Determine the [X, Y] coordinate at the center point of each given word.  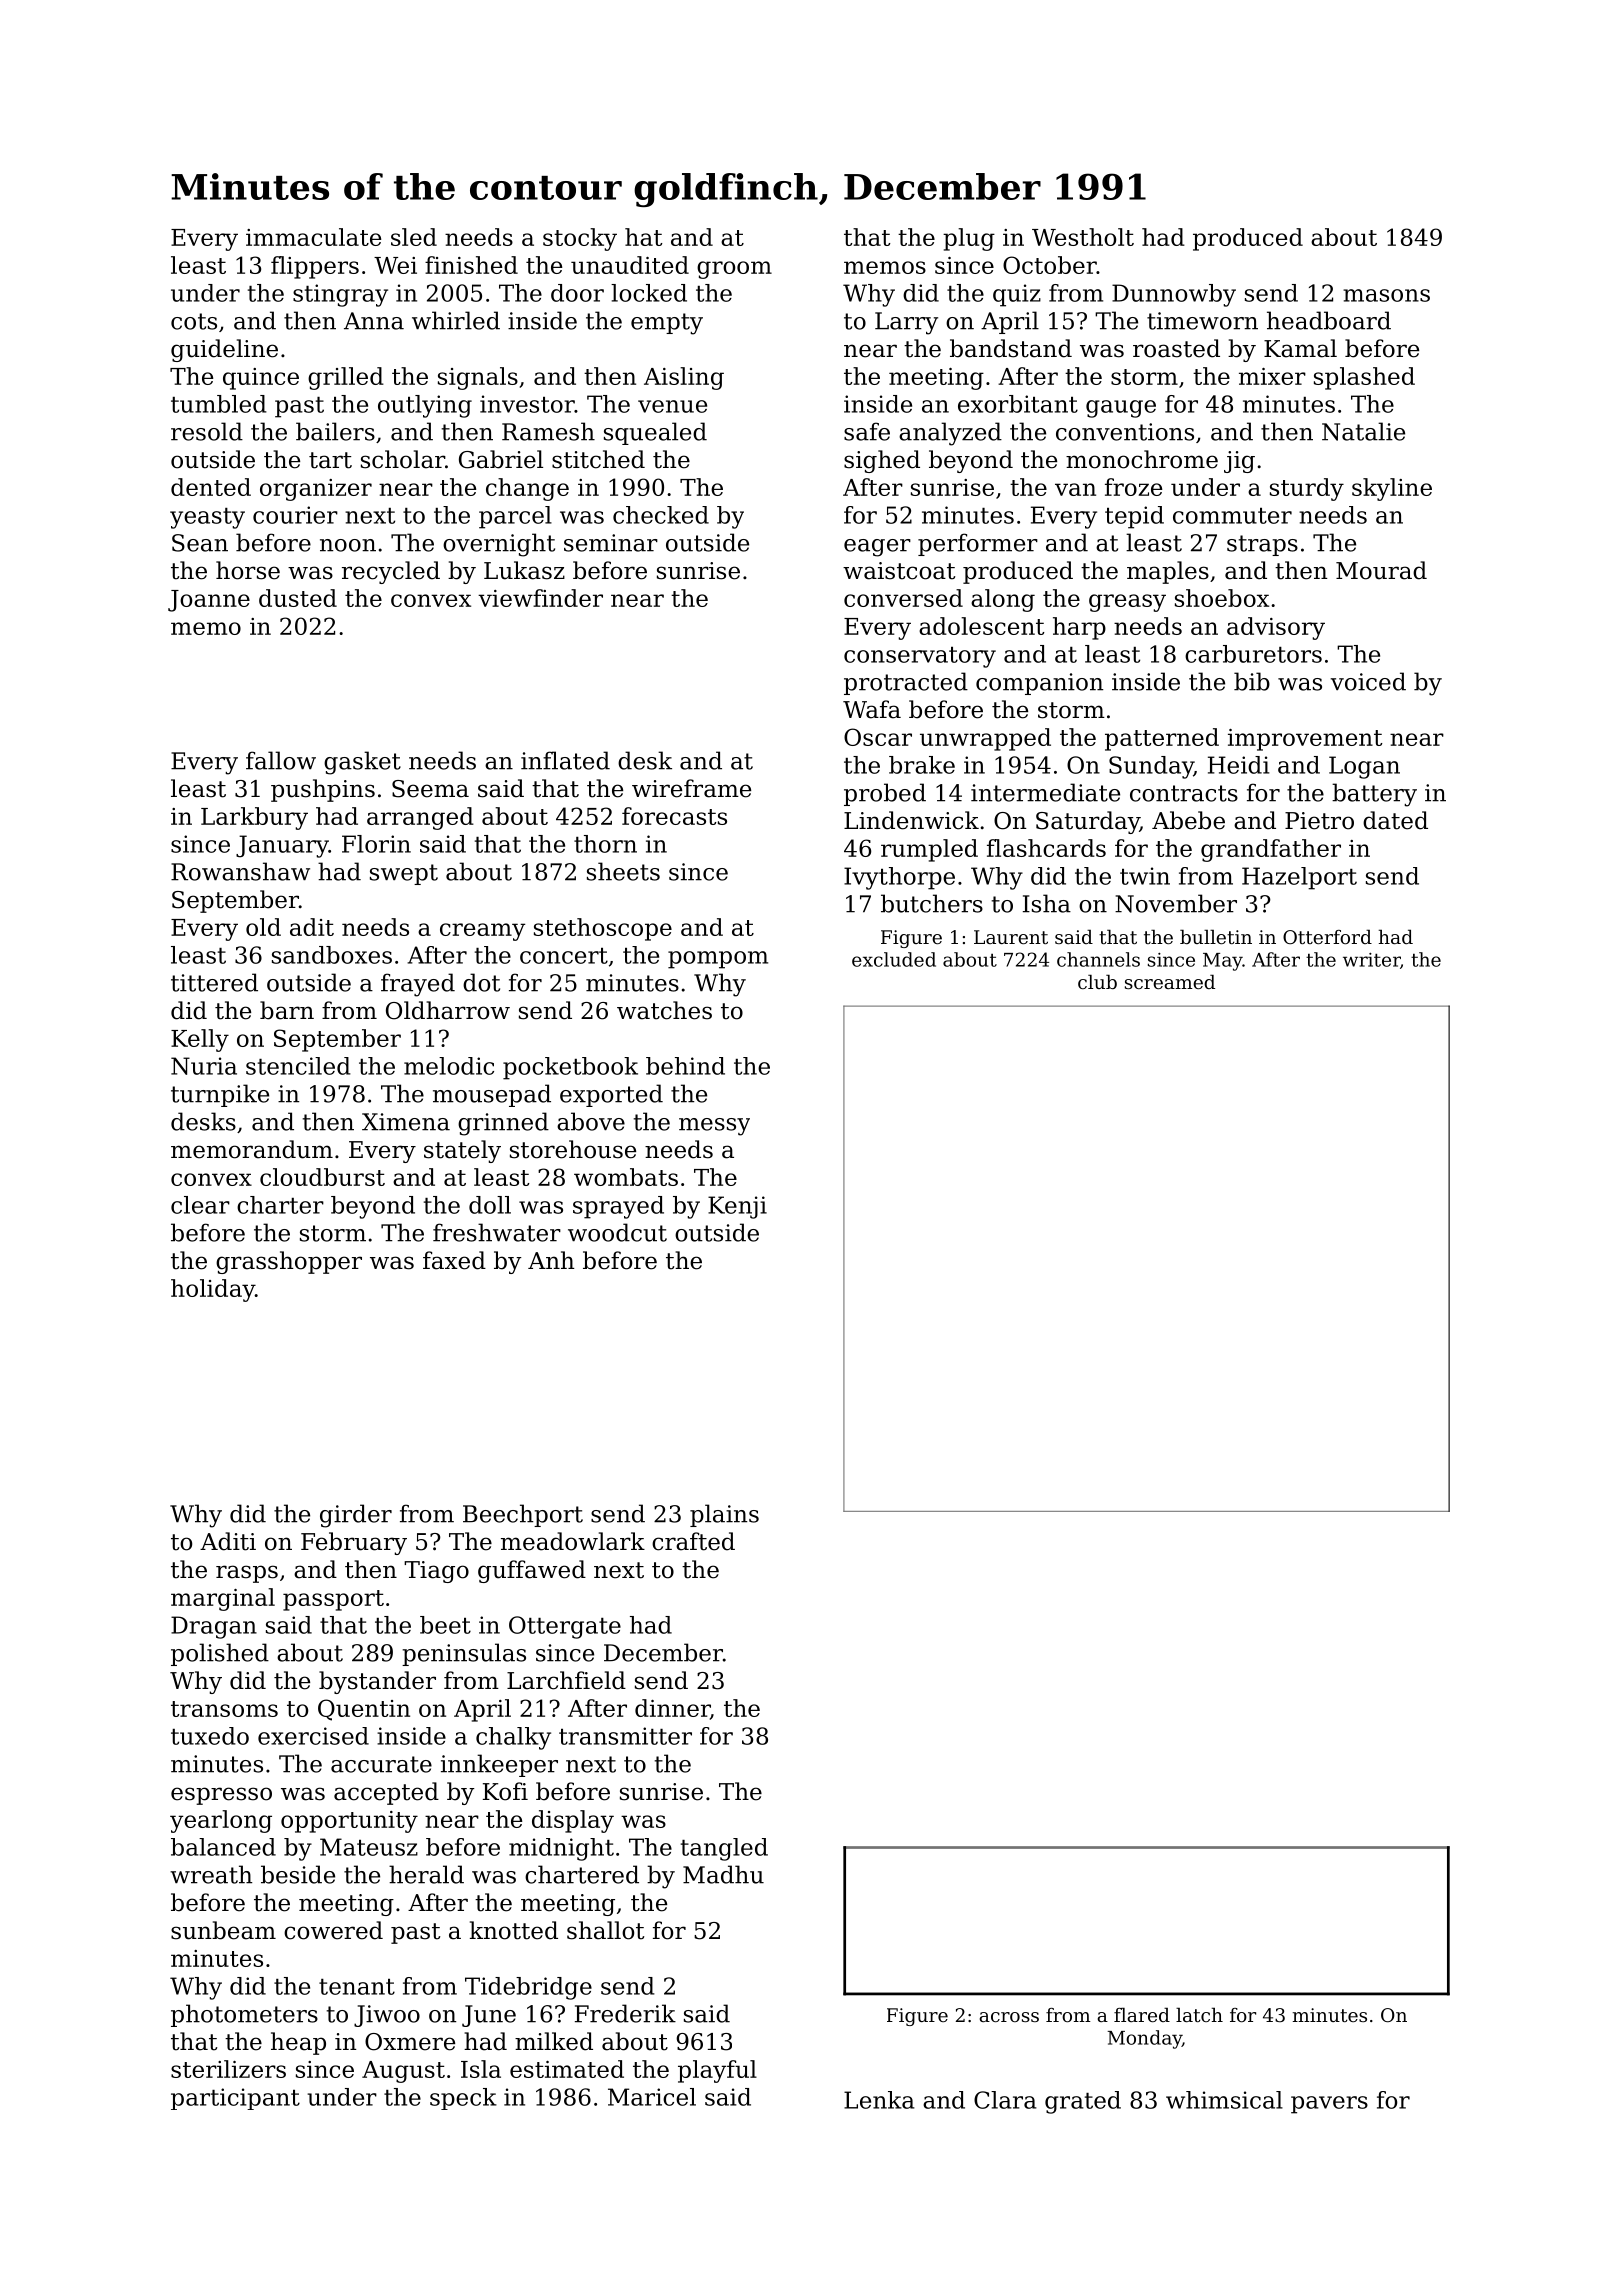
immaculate [313, 237]
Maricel [652, 2097]
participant [235, 2099]
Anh [551, 1260]
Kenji [737, 1207]
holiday [213, 1290]
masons [1386, 295]
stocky [580, 239]
